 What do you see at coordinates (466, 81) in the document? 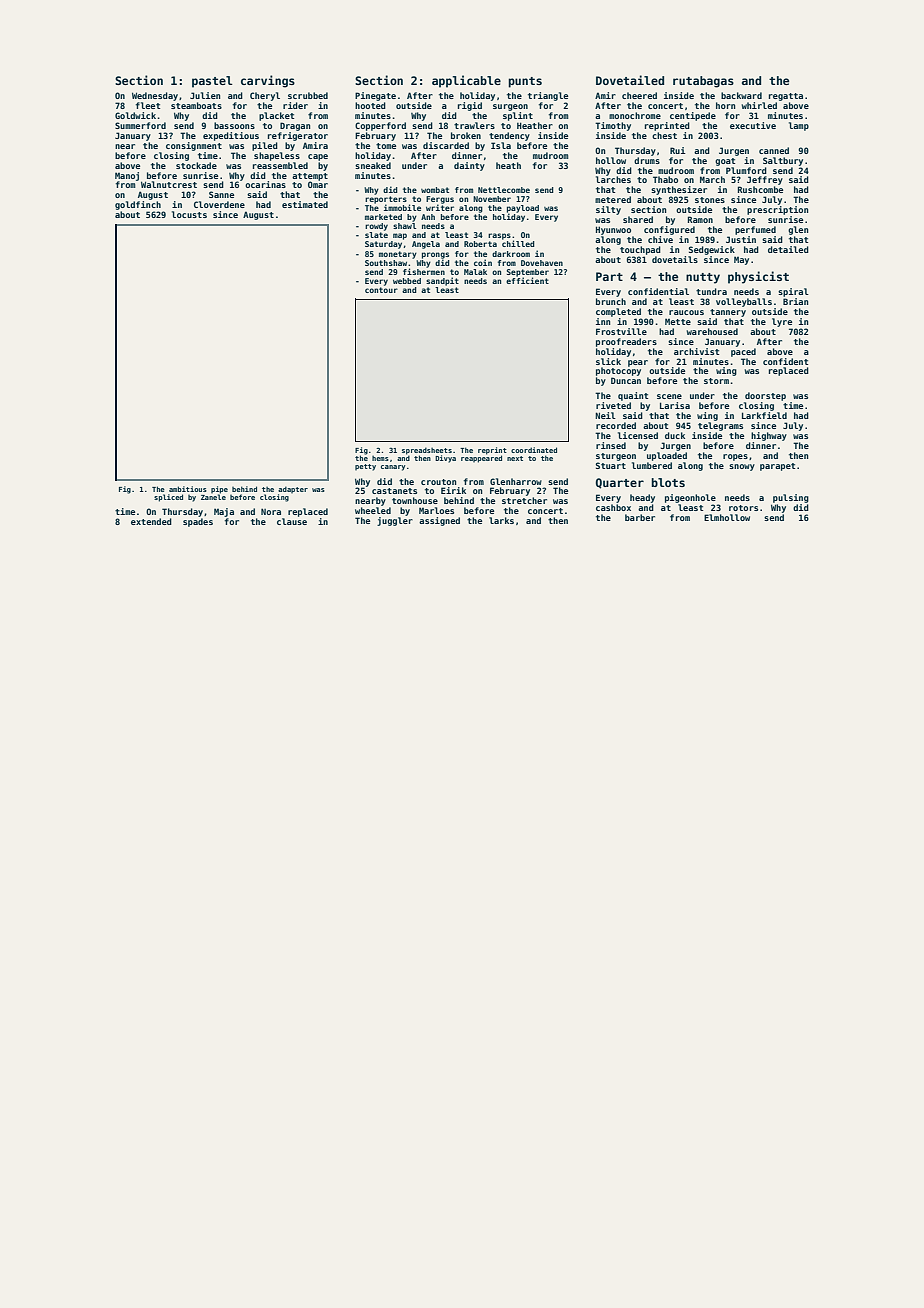
I see `applicable` at bounding box center [466, 81].
